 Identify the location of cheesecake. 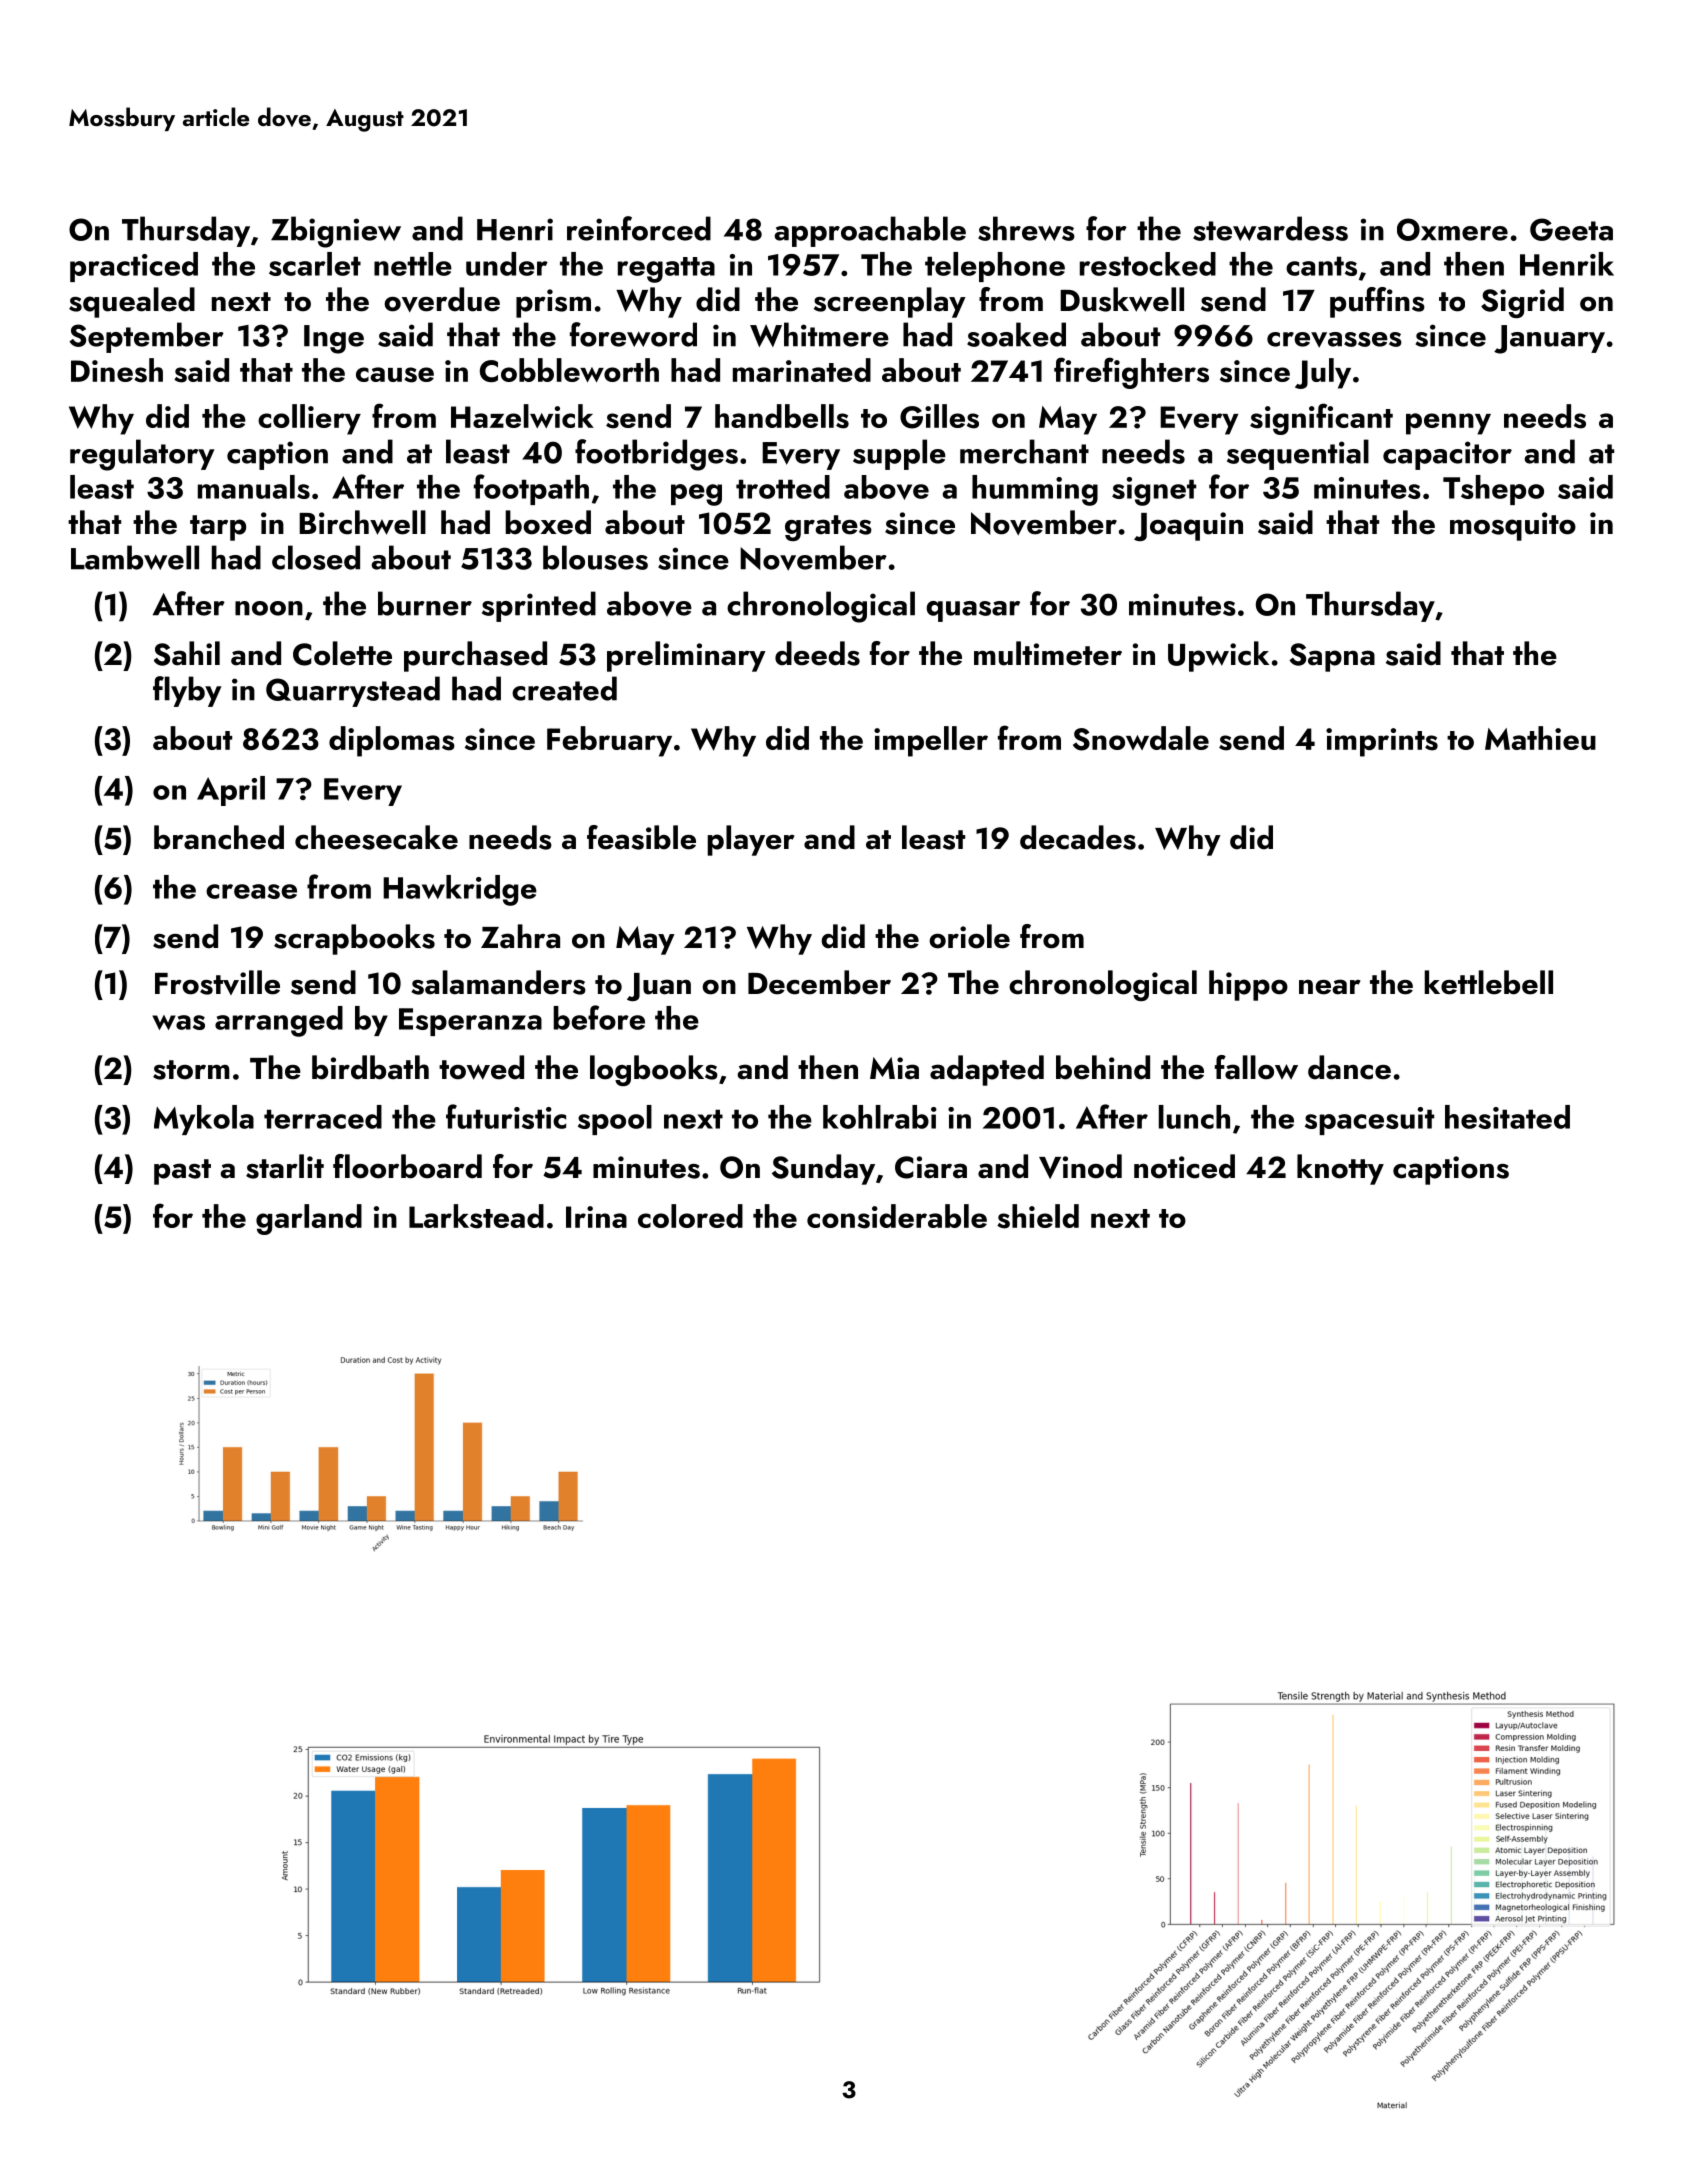
(376, 837).
